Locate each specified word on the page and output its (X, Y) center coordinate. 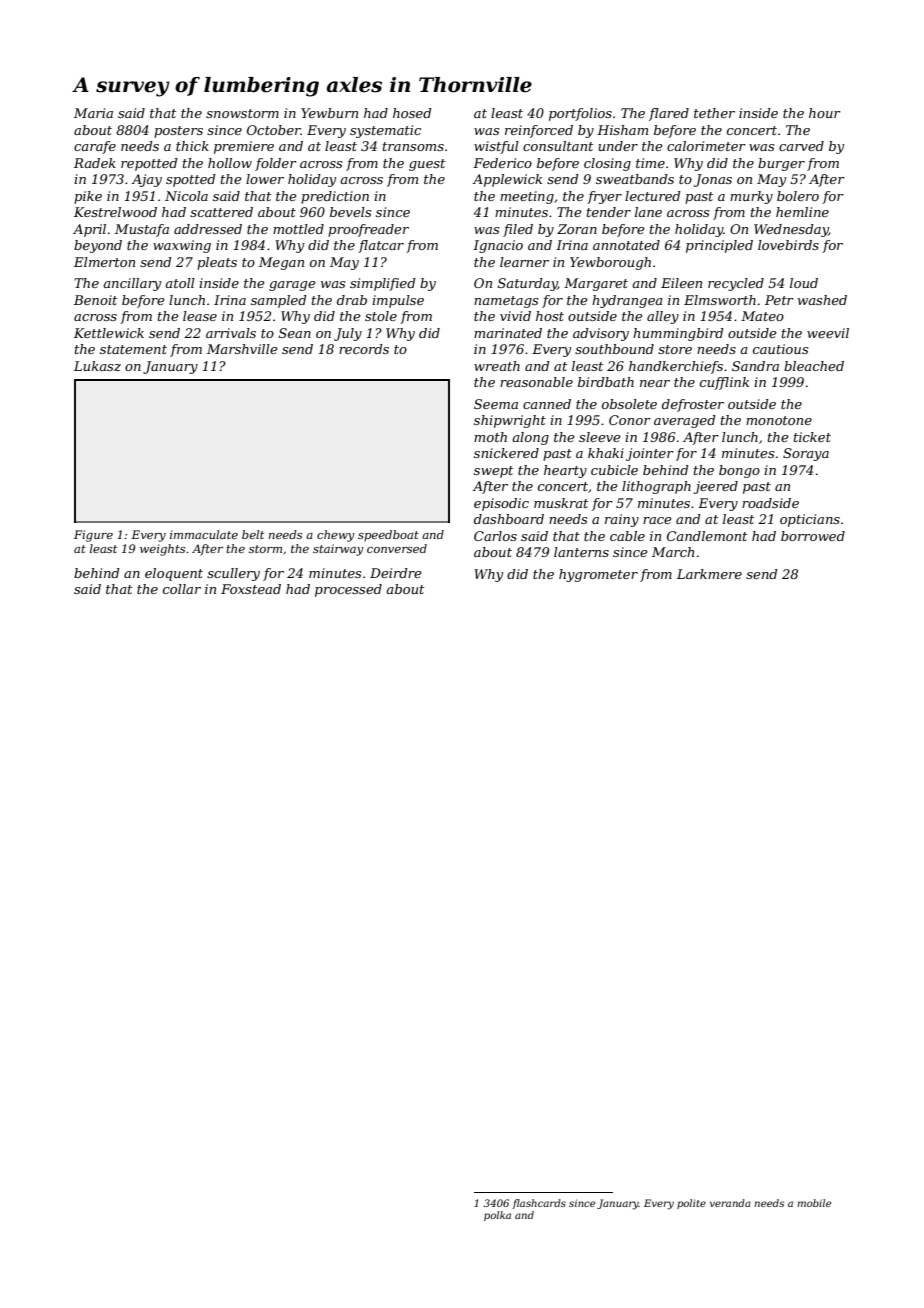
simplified (383, 284)
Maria (93, 113)
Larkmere (709, 574)
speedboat (388, 536)
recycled (736, 284)
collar (182, 589)
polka (497, 1216)
